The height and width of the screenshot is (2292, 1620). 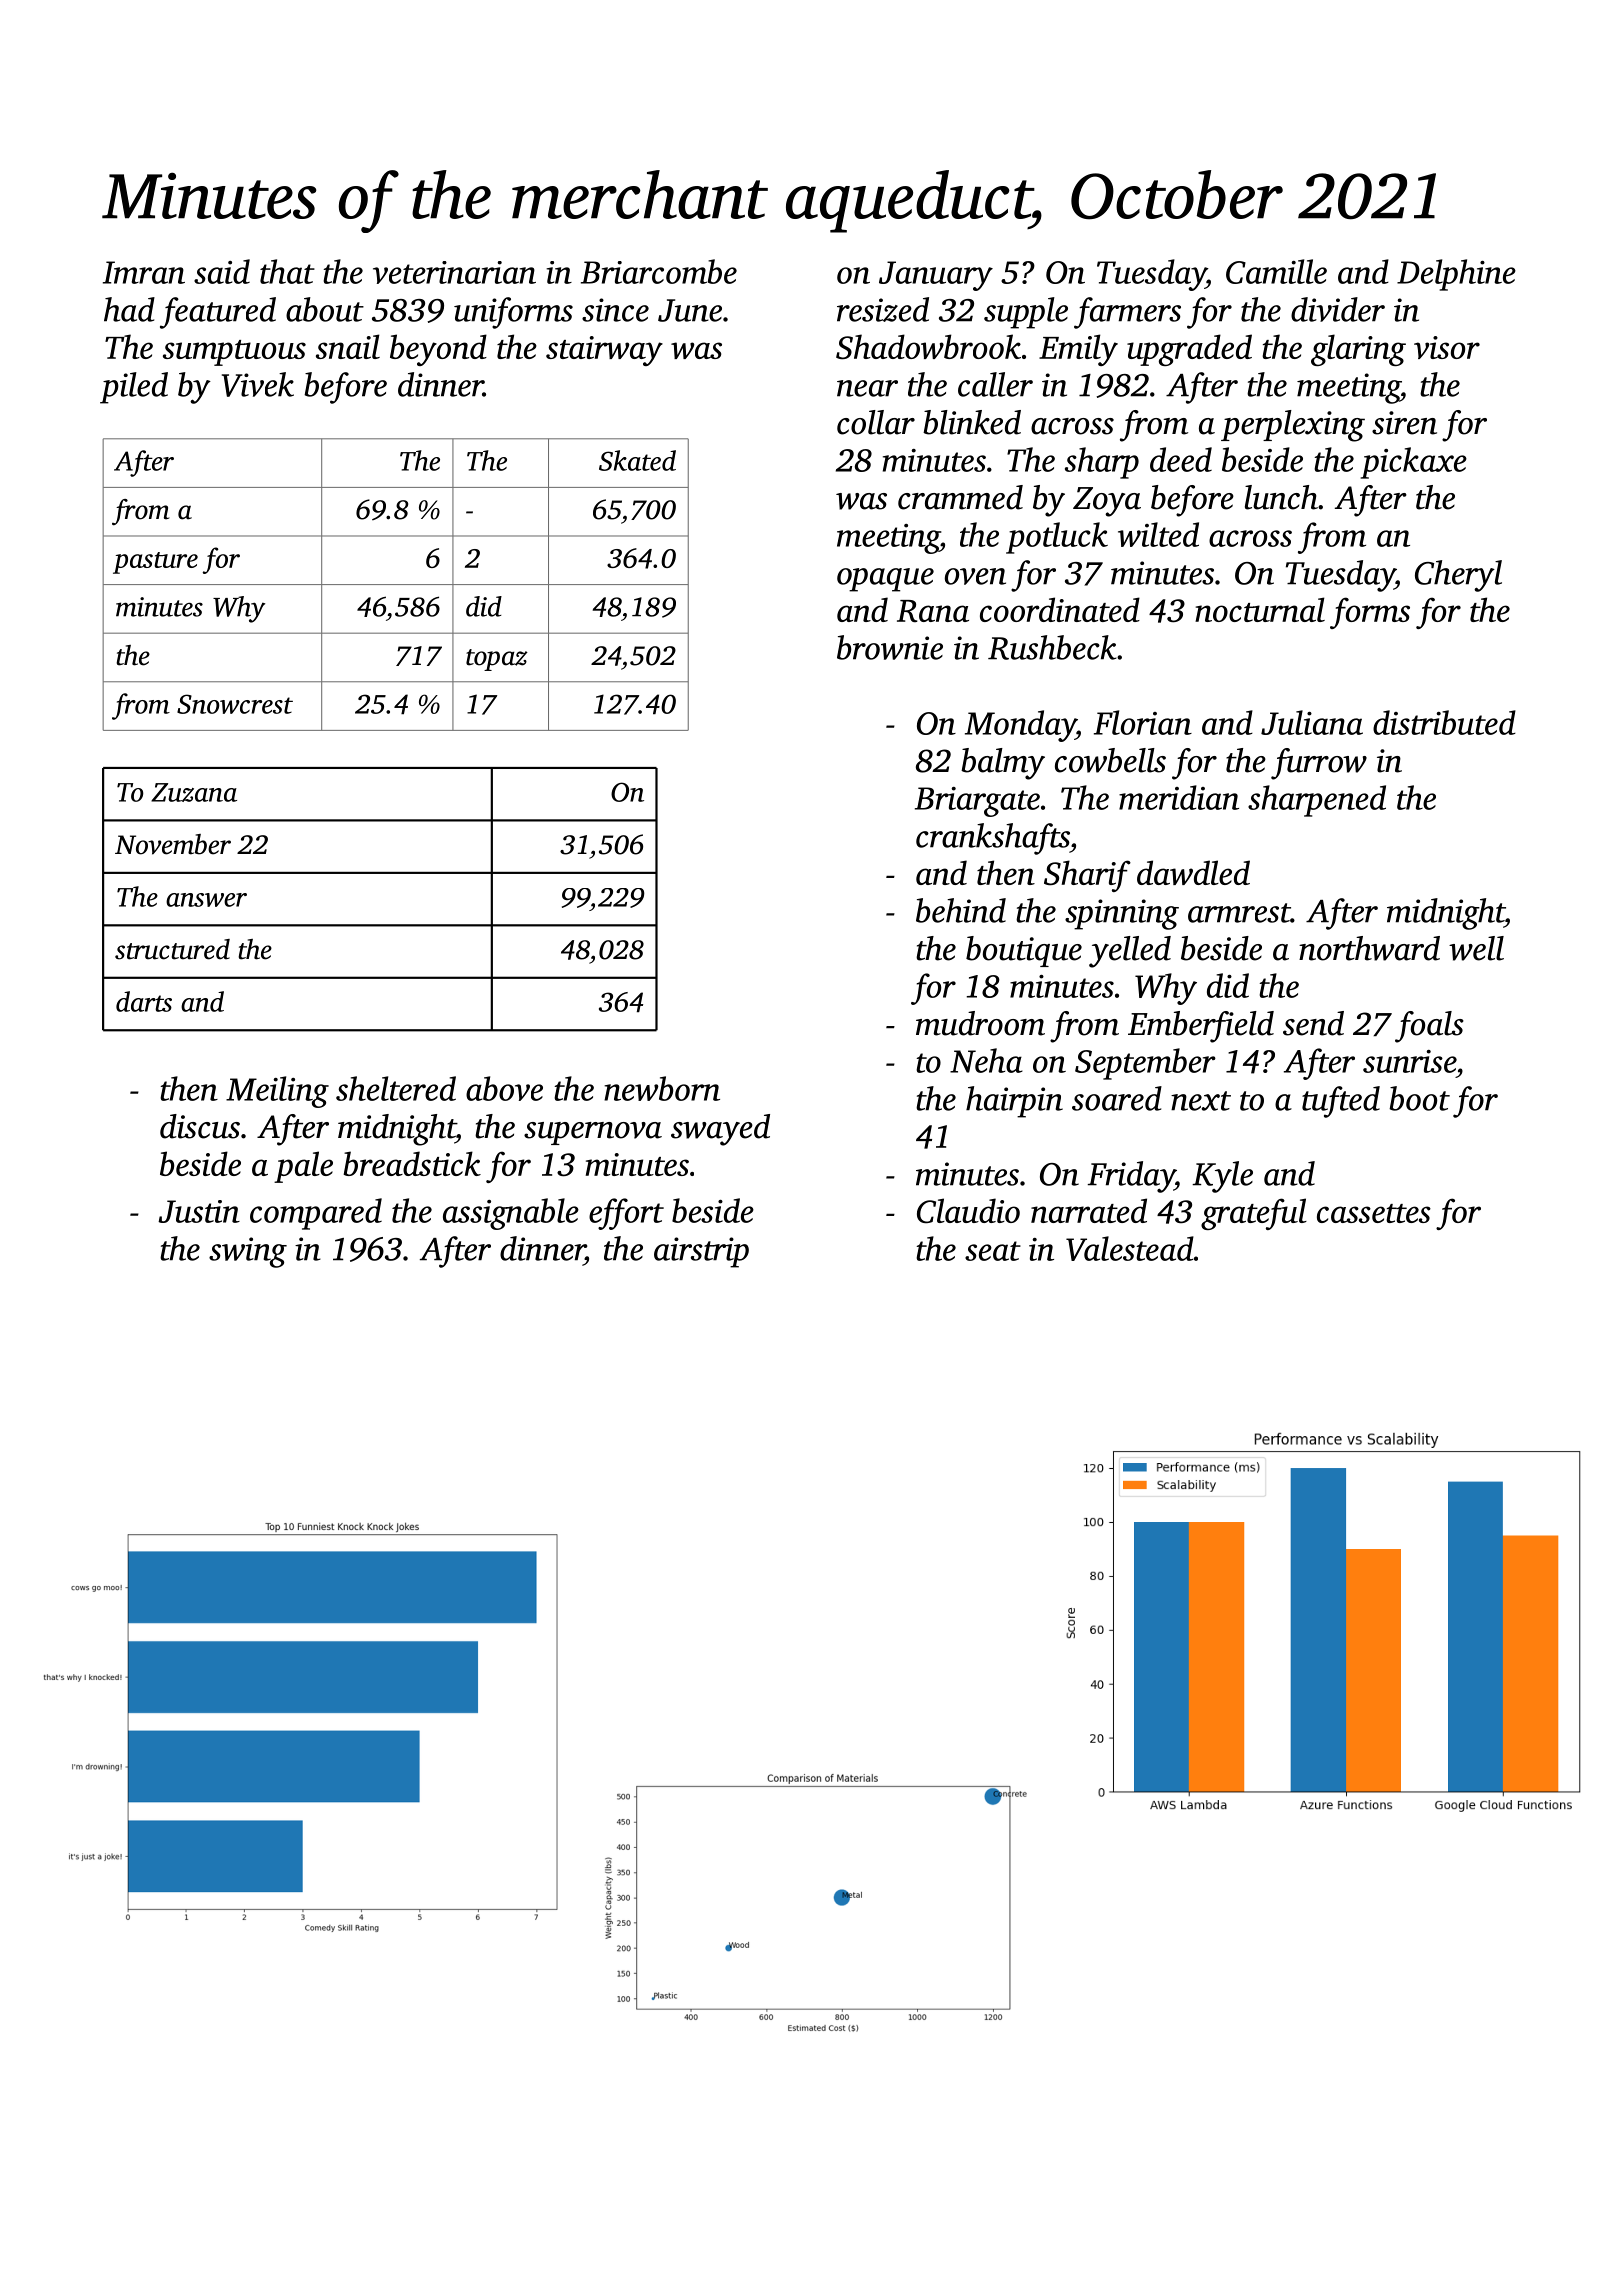 I want to click on next, so click(x=1201, y=1101).
